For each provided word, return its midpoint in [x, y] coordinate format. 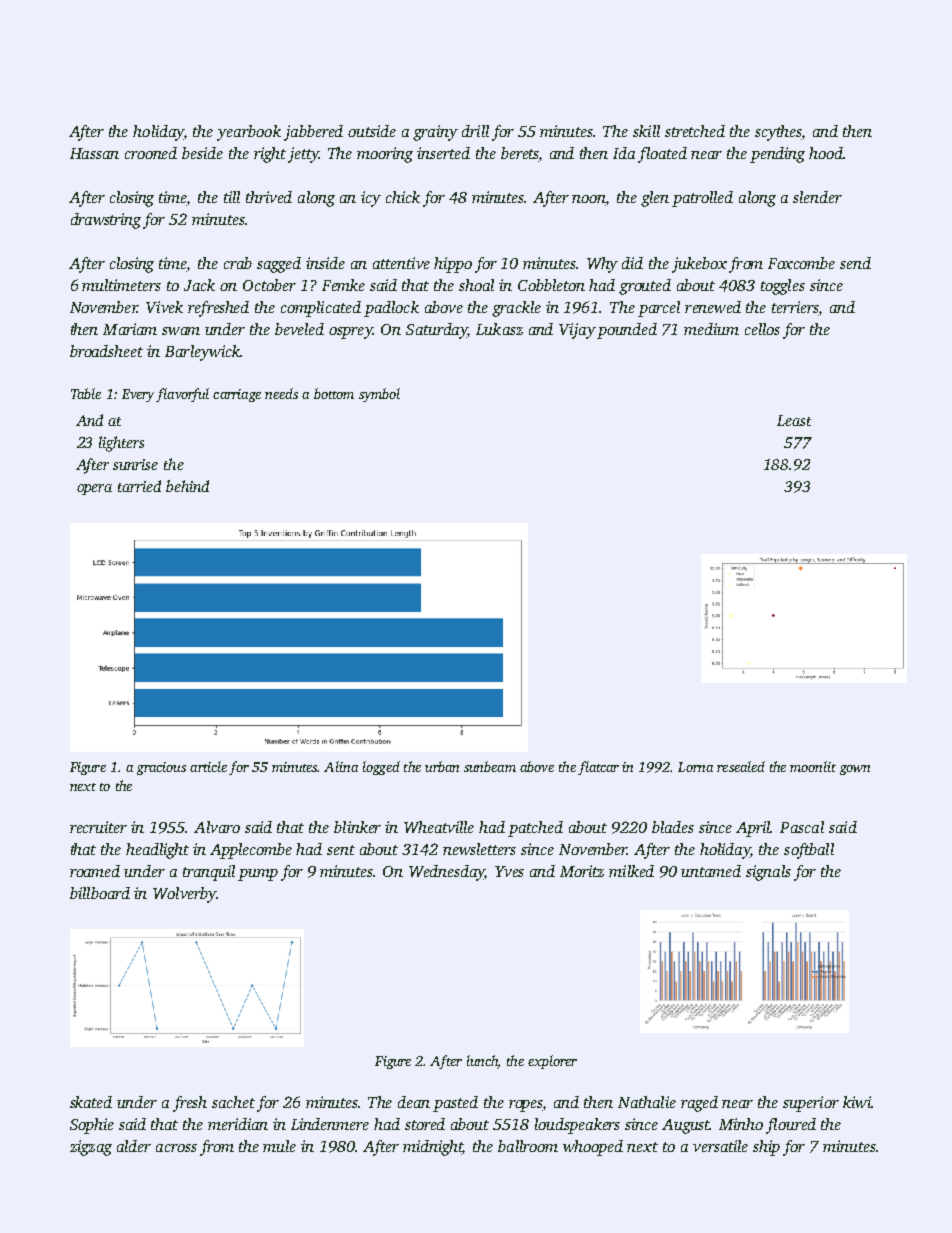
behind [187, 486]
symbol [379, 395]
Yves [509, 871]
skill [646, 131]
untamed [711, 871]
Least [794, 420]
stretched [695, 131]
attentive [401, 263]
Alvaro [217, 827]
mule [279, 1146]
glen [655, 199]
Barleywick [202, 353]
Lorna [695, 767]
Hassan [94, 153]
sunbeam [490, 766]
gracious [161, 768]
